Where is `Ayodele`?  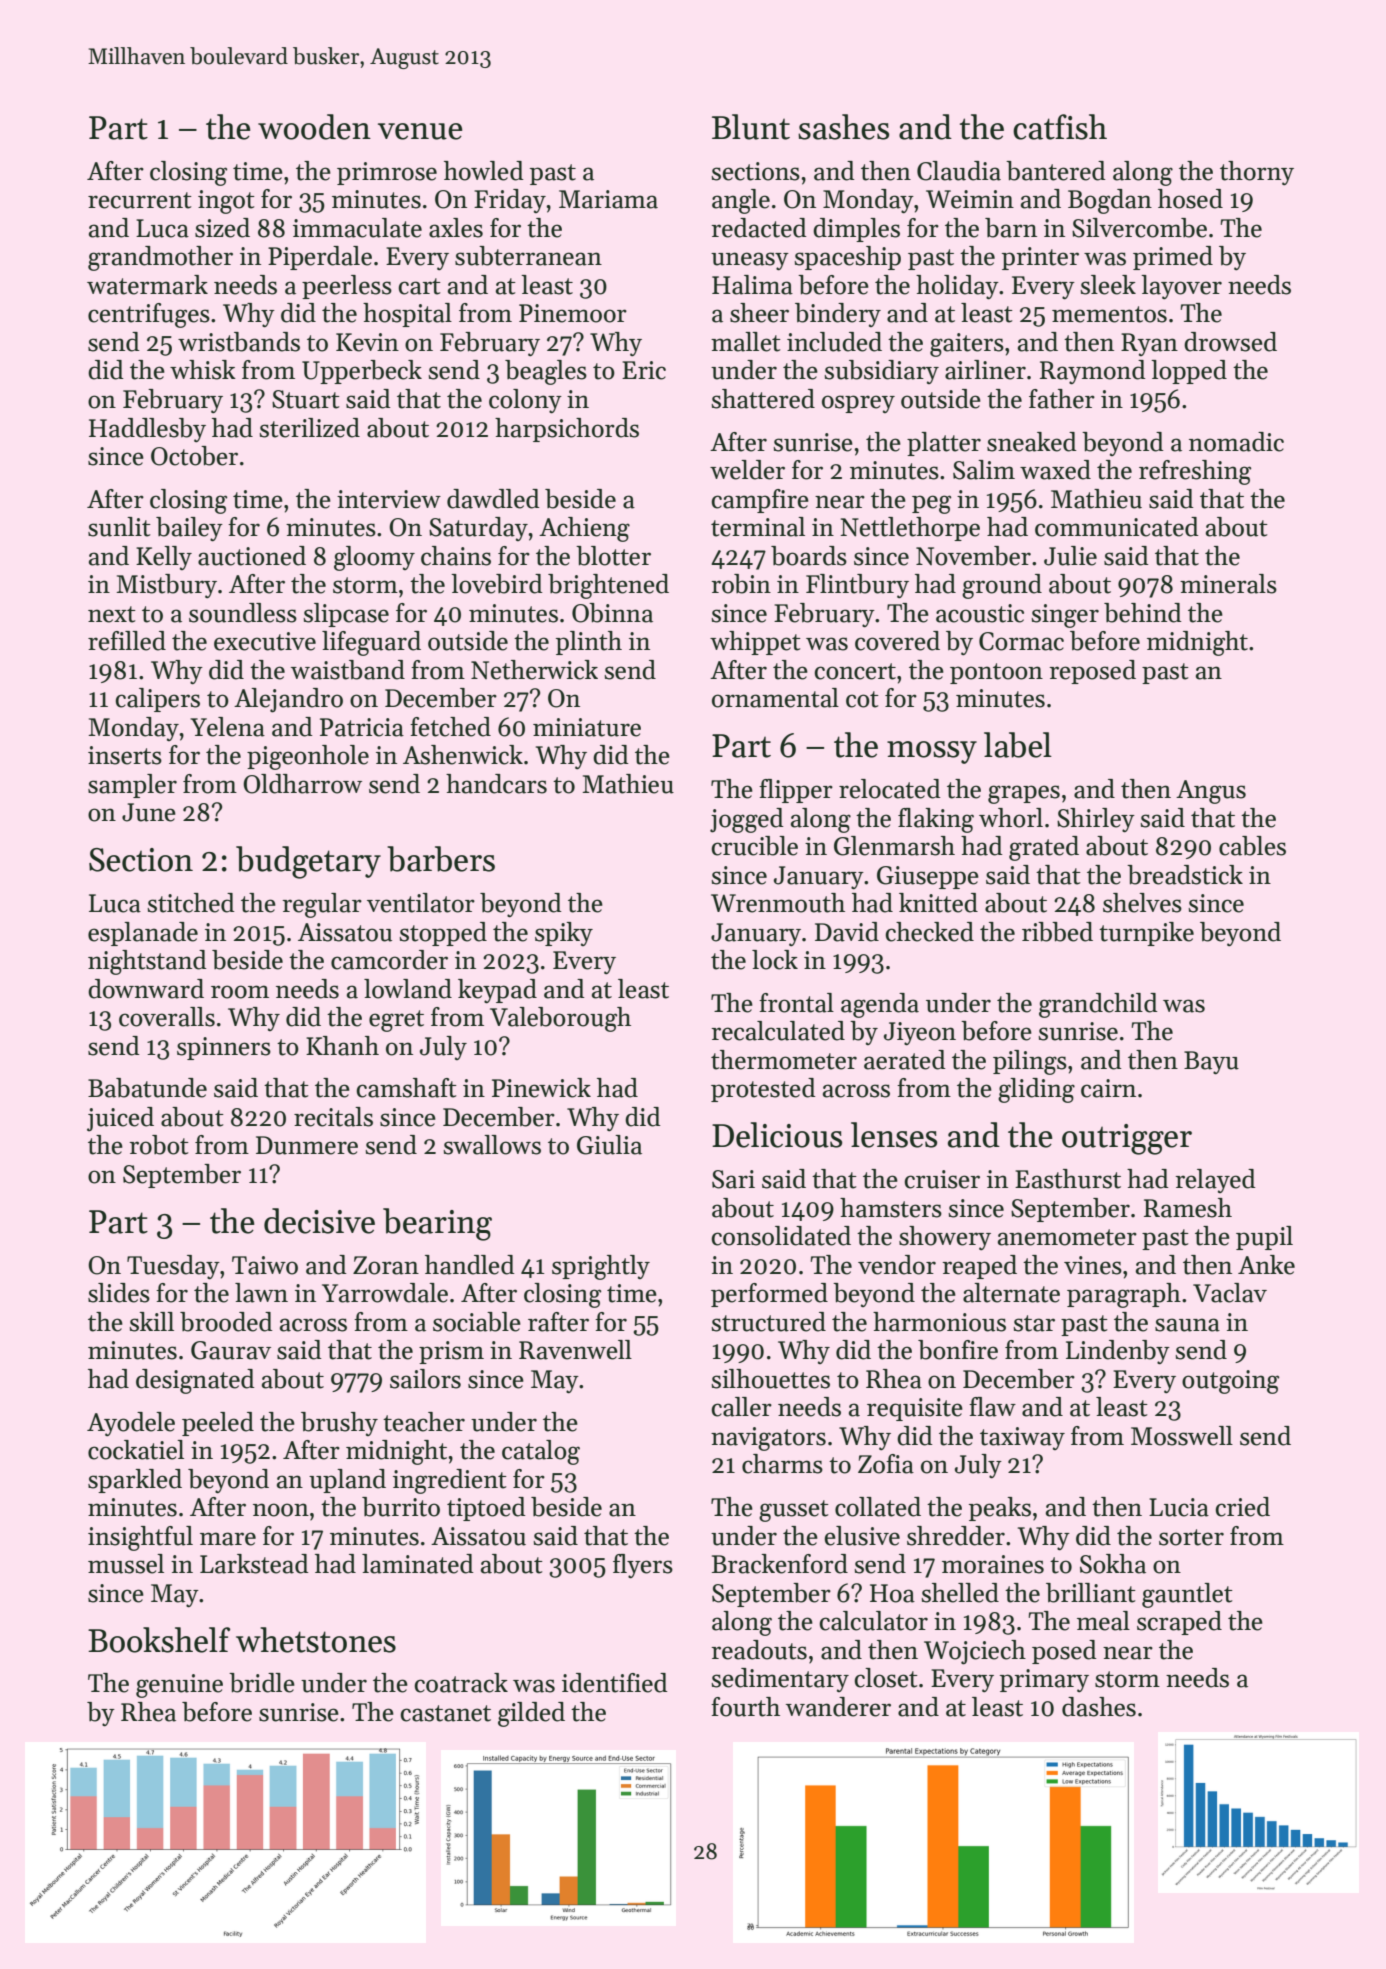 Ayodele is located at coordinates (131, 1424).
